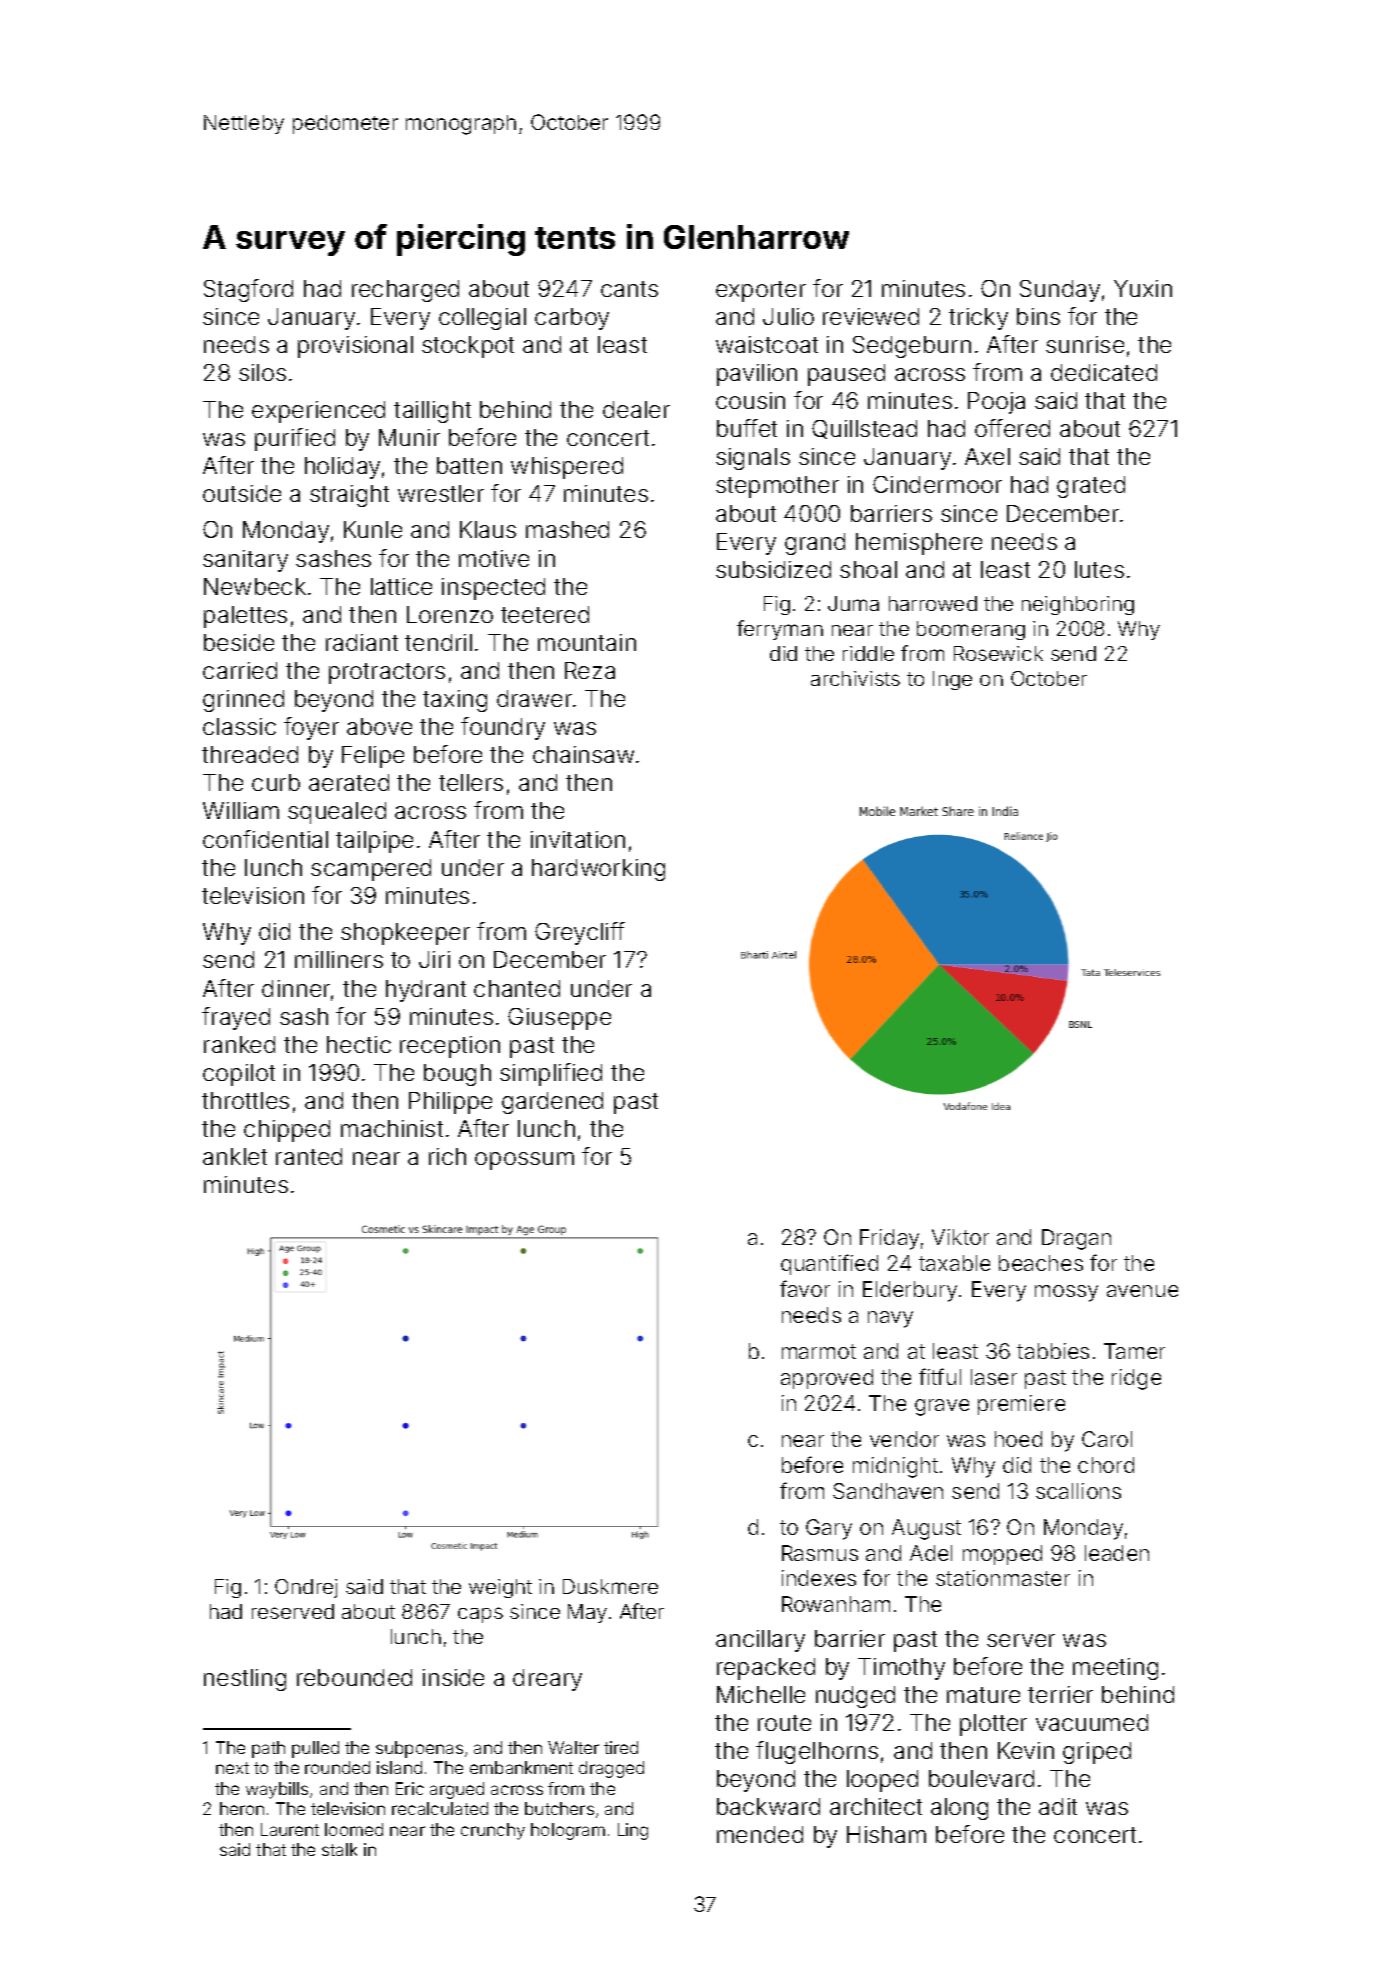 The width and height of the image is (1386, 1969). I want to click on Axel, so click(987, 456).
